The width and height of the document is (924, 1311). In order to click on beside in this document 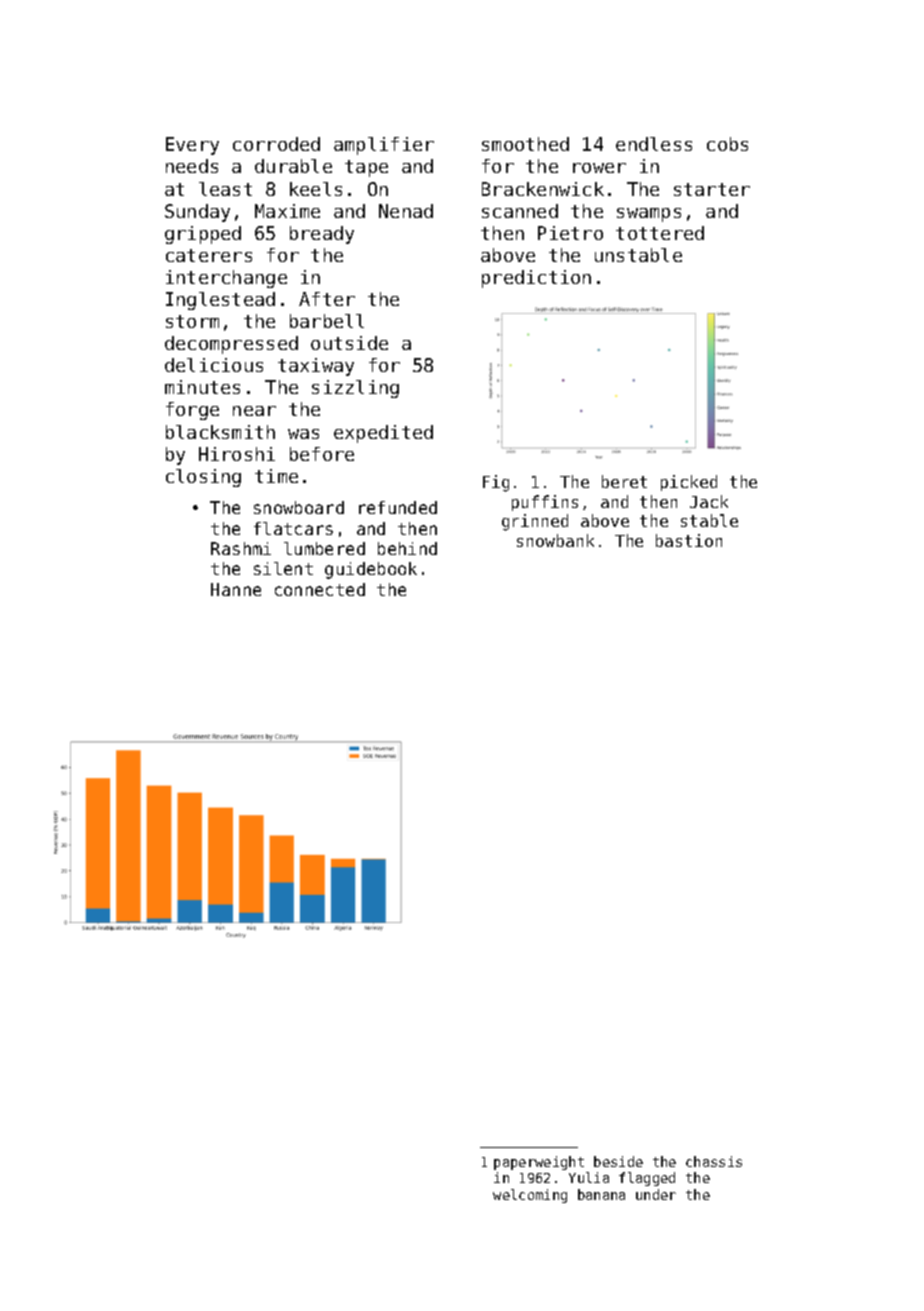, I will do `click(618, 1161)`.
